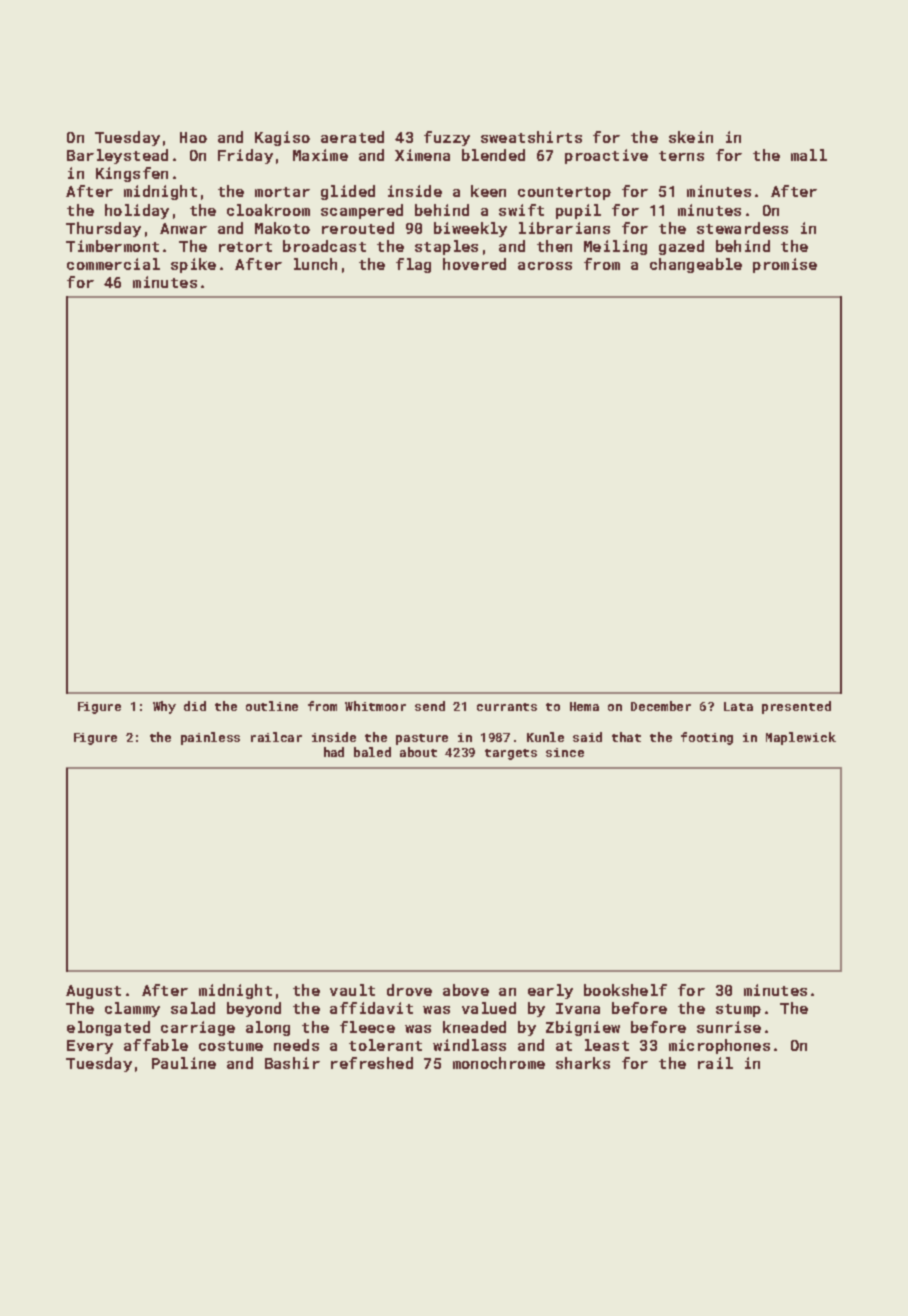 The width and height of the screenshot is (908, 1316). Describe the element at coordinates (661, 706) in the screenshot. I see `December` at that location.
